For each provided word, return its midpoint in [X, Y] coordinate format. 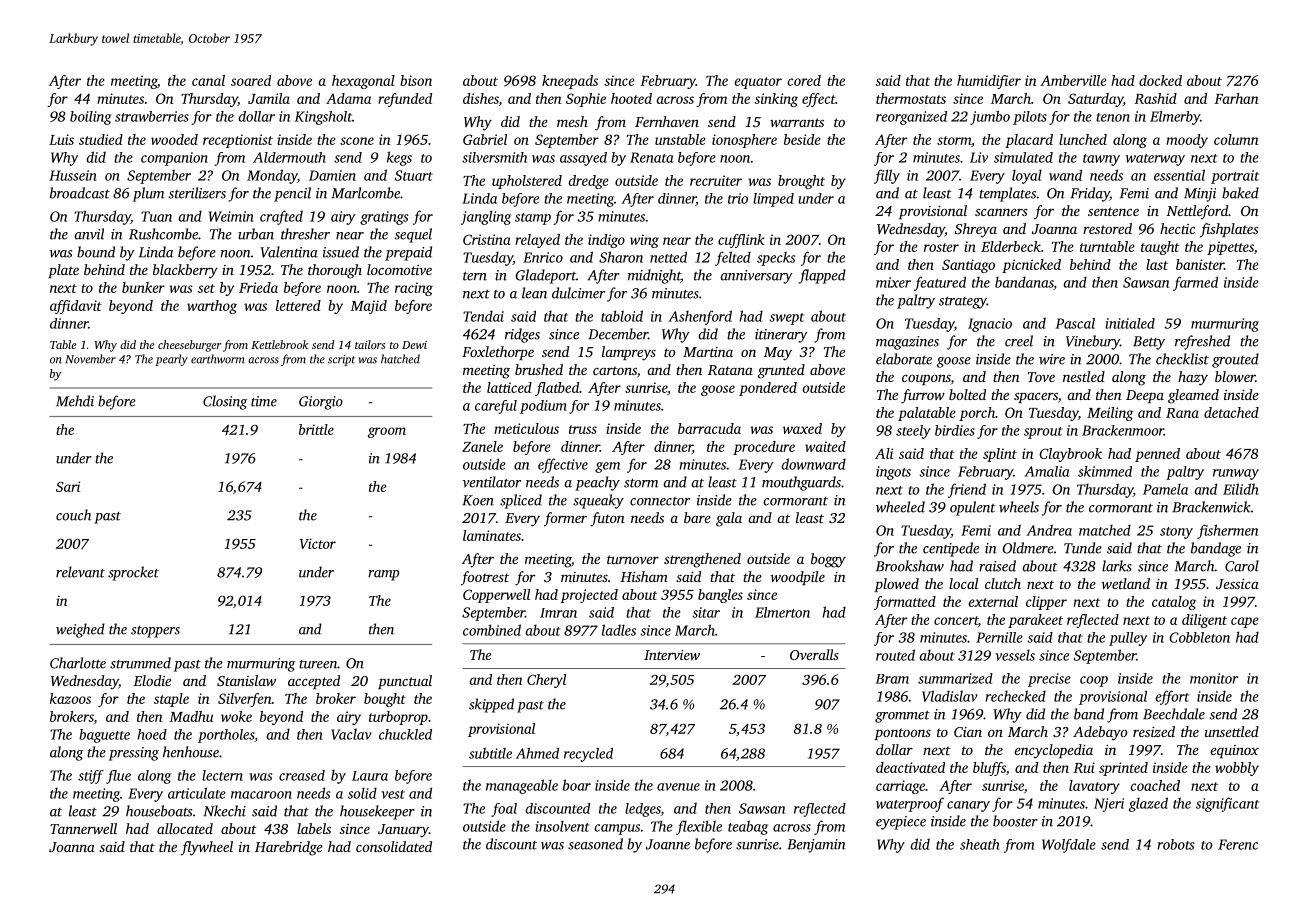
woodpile [798, 578]
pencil [292, 194]
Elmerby [1175, 118]
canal [208, 80]
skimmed [1105, 471]
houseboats [159, 811]
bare [697, 517]
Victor [318, 543]
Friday [1090, 194]
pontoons [902, 734]
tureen [318, 664]
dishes [481, 98]
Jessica [1237, 584]
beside [802, 139]
